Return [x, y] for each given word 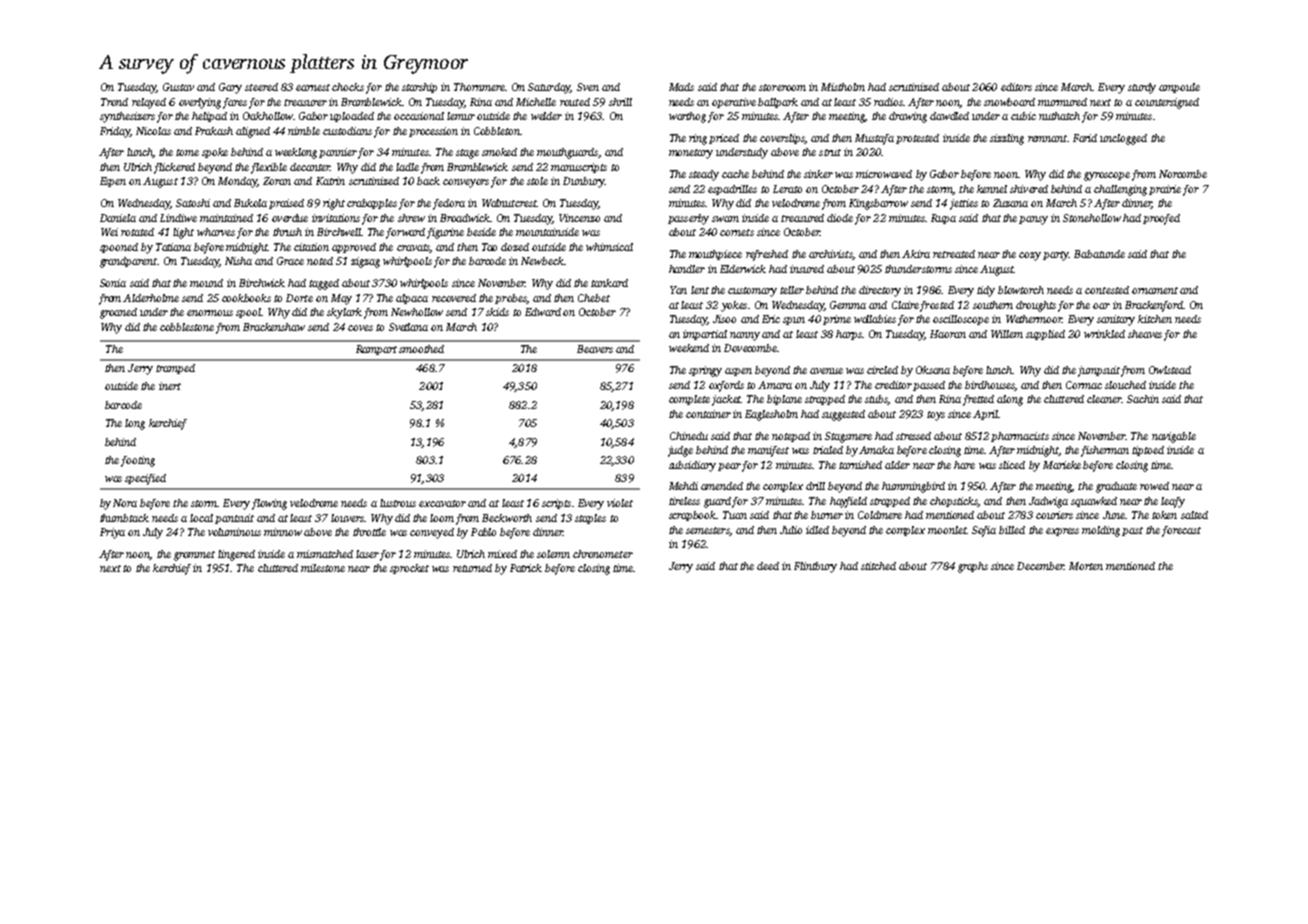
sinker [818, 174]
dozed [515, 247]
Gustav [178, 87]
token [1164, 515]
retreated [954, 254]
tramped [175, 369]
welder [546, 116]
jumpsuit [1099, 371]
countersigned [1167, 103]
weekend [689, 348]
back [428, 181]
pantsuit [234, 519]
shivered [1029, 189]
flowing [269, 504]
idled [817, 530]
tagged [324, 284]
